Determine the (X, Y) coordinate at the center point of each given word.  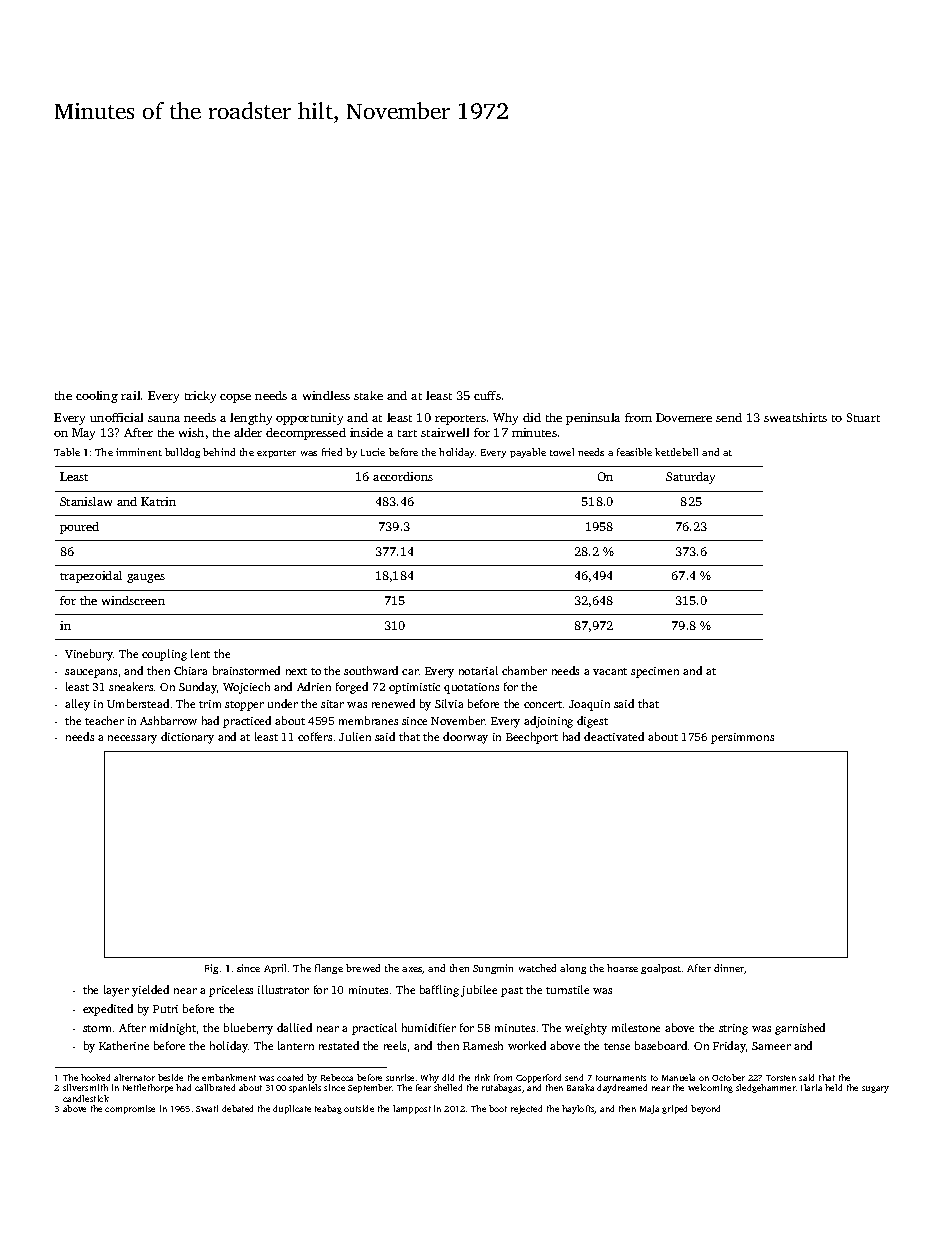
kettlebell (676, 452)
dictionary (187, 738)
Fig (211, 969)
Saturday (690, 478)
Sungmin (493, 969)
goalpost (661, 969)
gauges (146, 578)
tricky (200, 397)
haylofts (578, 1109)
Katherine (124, 1045)
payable (528, 453)
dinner (729, 969)
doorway (465, 738)
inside (366, 432)
